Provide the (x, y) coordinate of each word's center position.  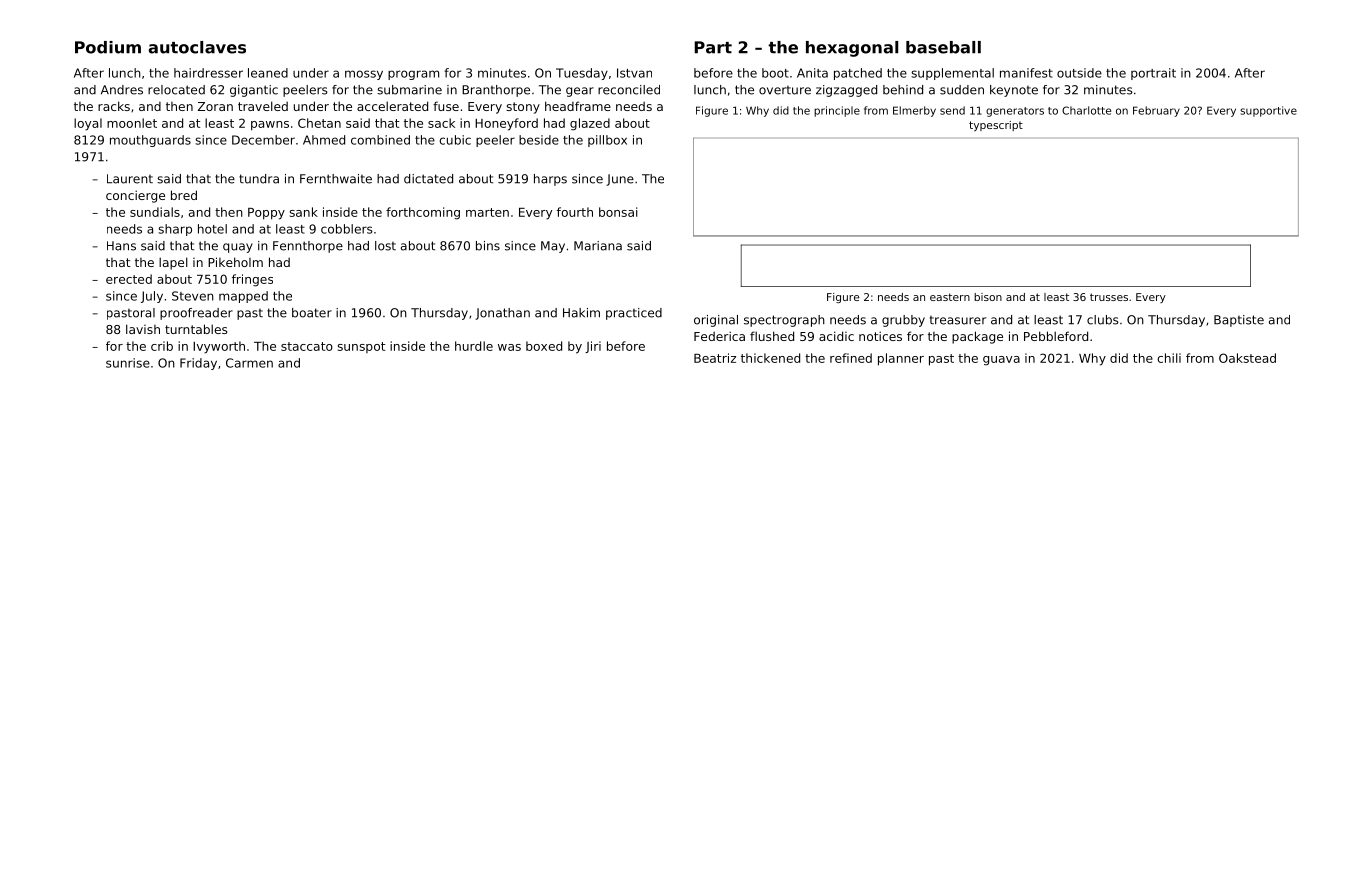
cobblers (347, 229)
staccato (307, 346)
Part (713, 47)
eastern (950, 297)
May (553, 247)
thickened (770, 358)
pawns (270, 126)
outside (1079, 73)
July (152, 297)
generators (1015, 112)
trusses (1109, 297)
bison (988, 297)
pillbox (607, 141)
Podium (108, 47)
